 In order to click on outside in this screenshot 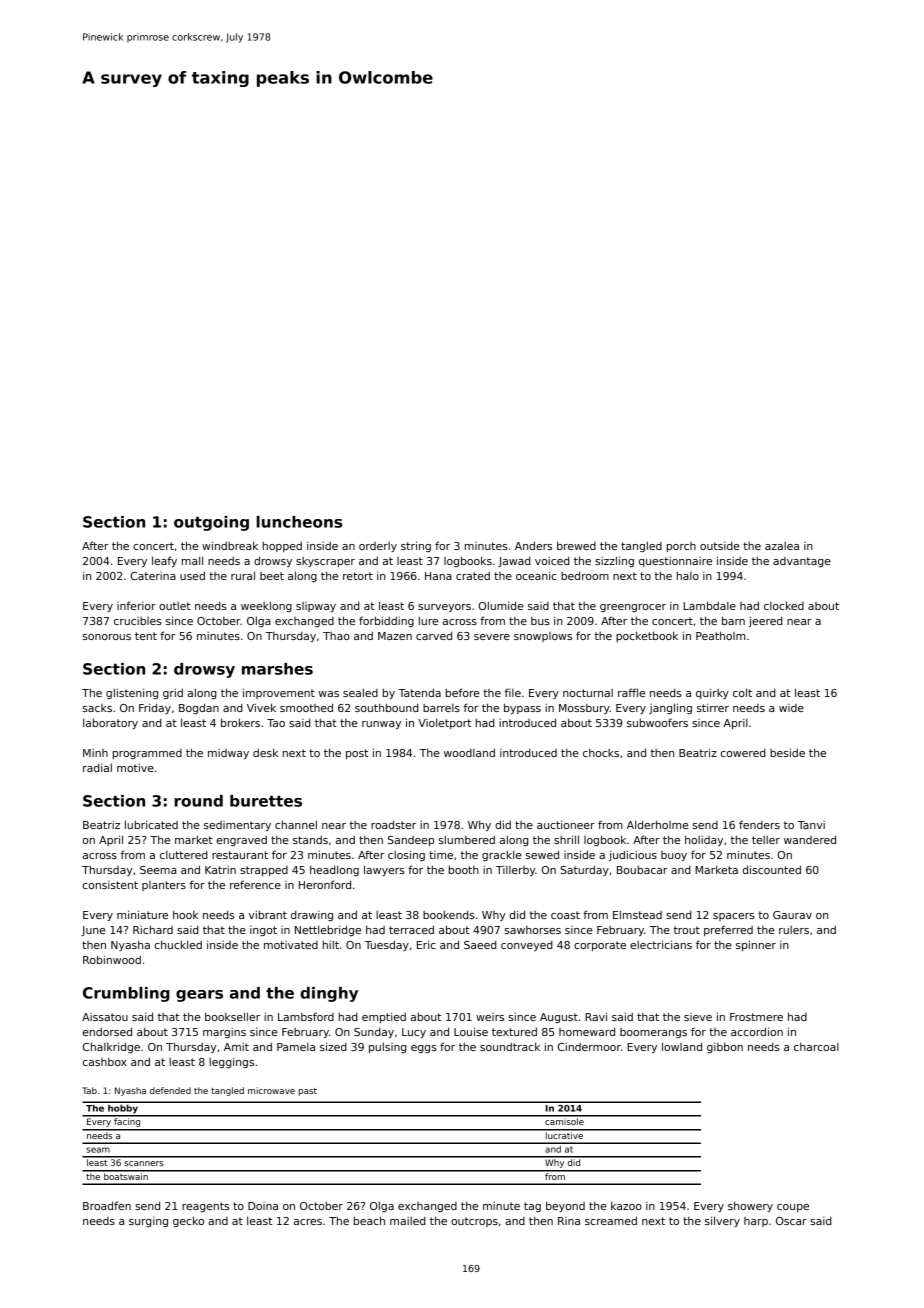, I will do `click(720, 545)`.
